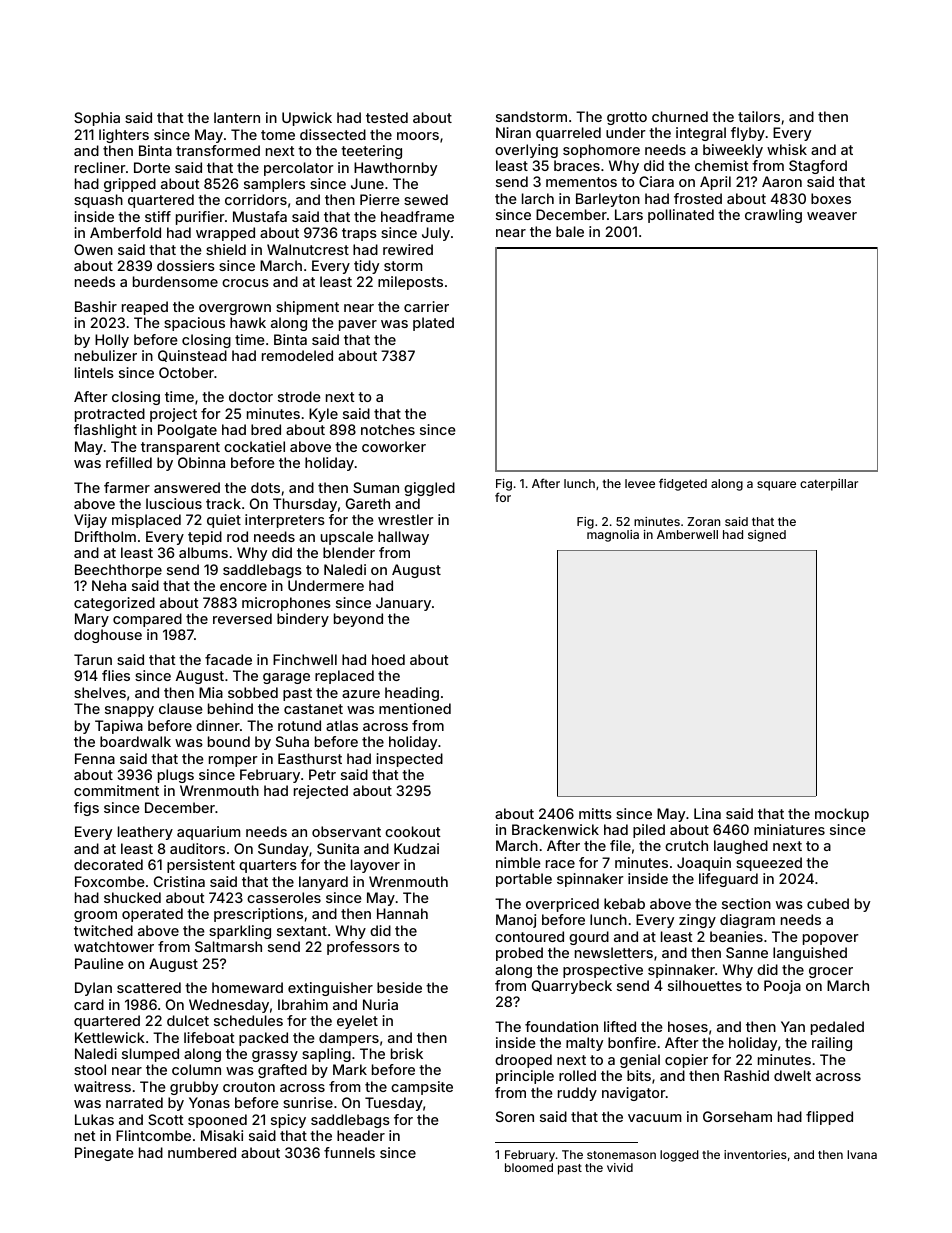  Describe the element at coordinates (394, 446) in the document. I see `coworker` at that location.
